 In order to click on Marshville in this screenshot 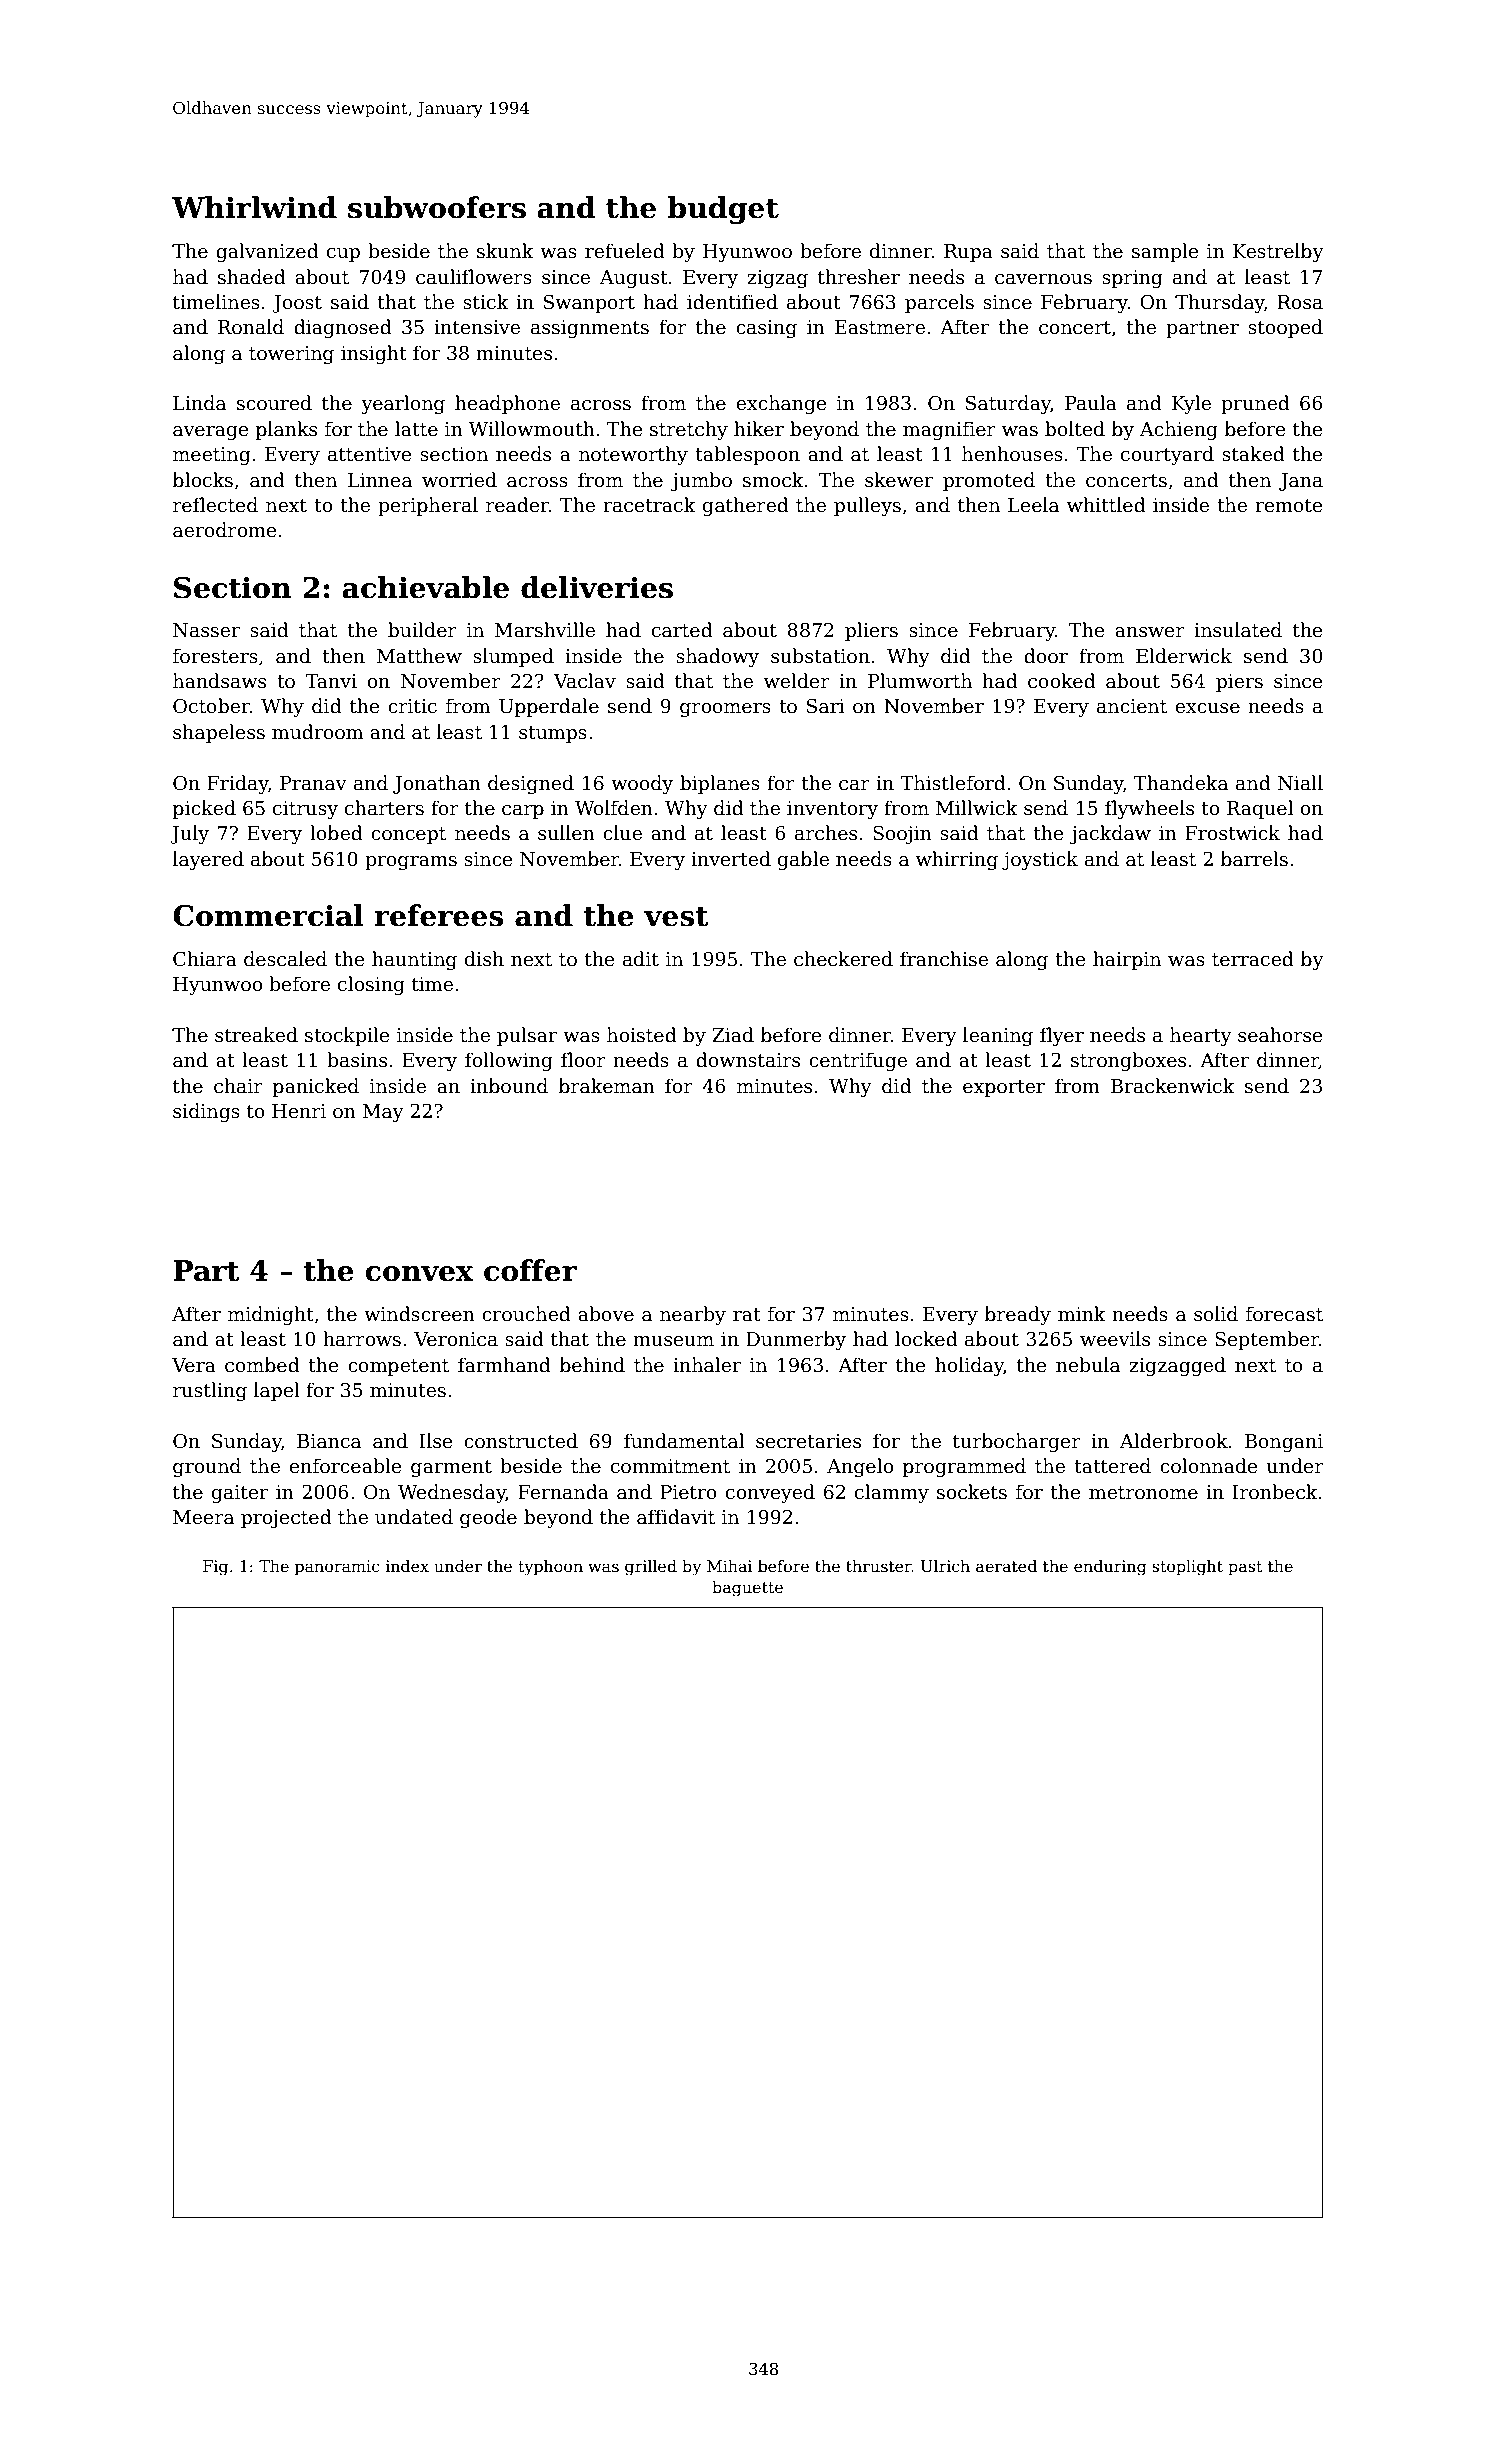, I will do `click(545, 630)`.
